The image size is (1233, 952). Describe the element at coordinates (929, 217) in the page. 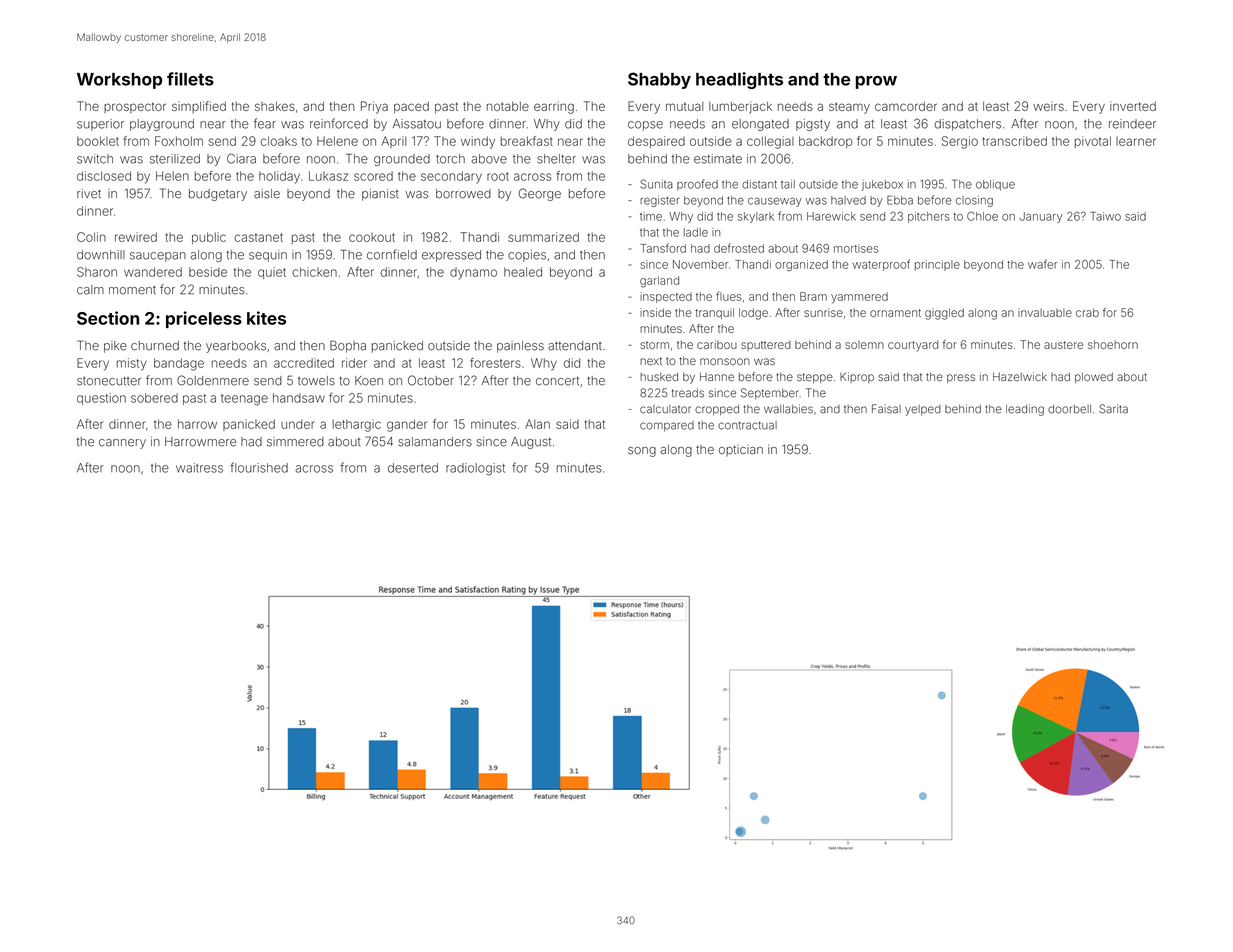

I see `pitchers` at that location.
